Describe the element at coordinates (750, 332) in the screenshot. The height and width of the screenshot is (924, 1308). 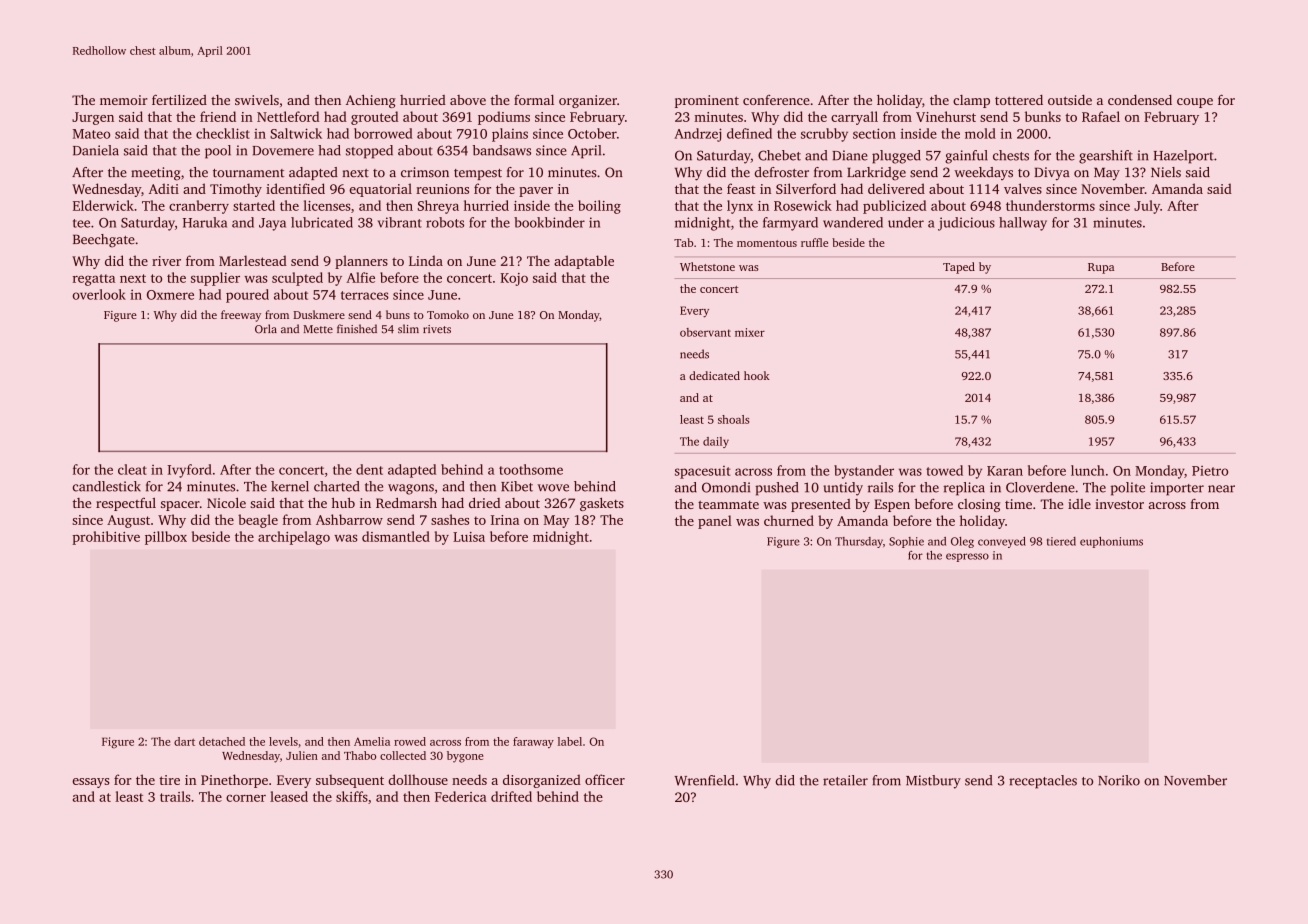
I see `mixer` at that location.
